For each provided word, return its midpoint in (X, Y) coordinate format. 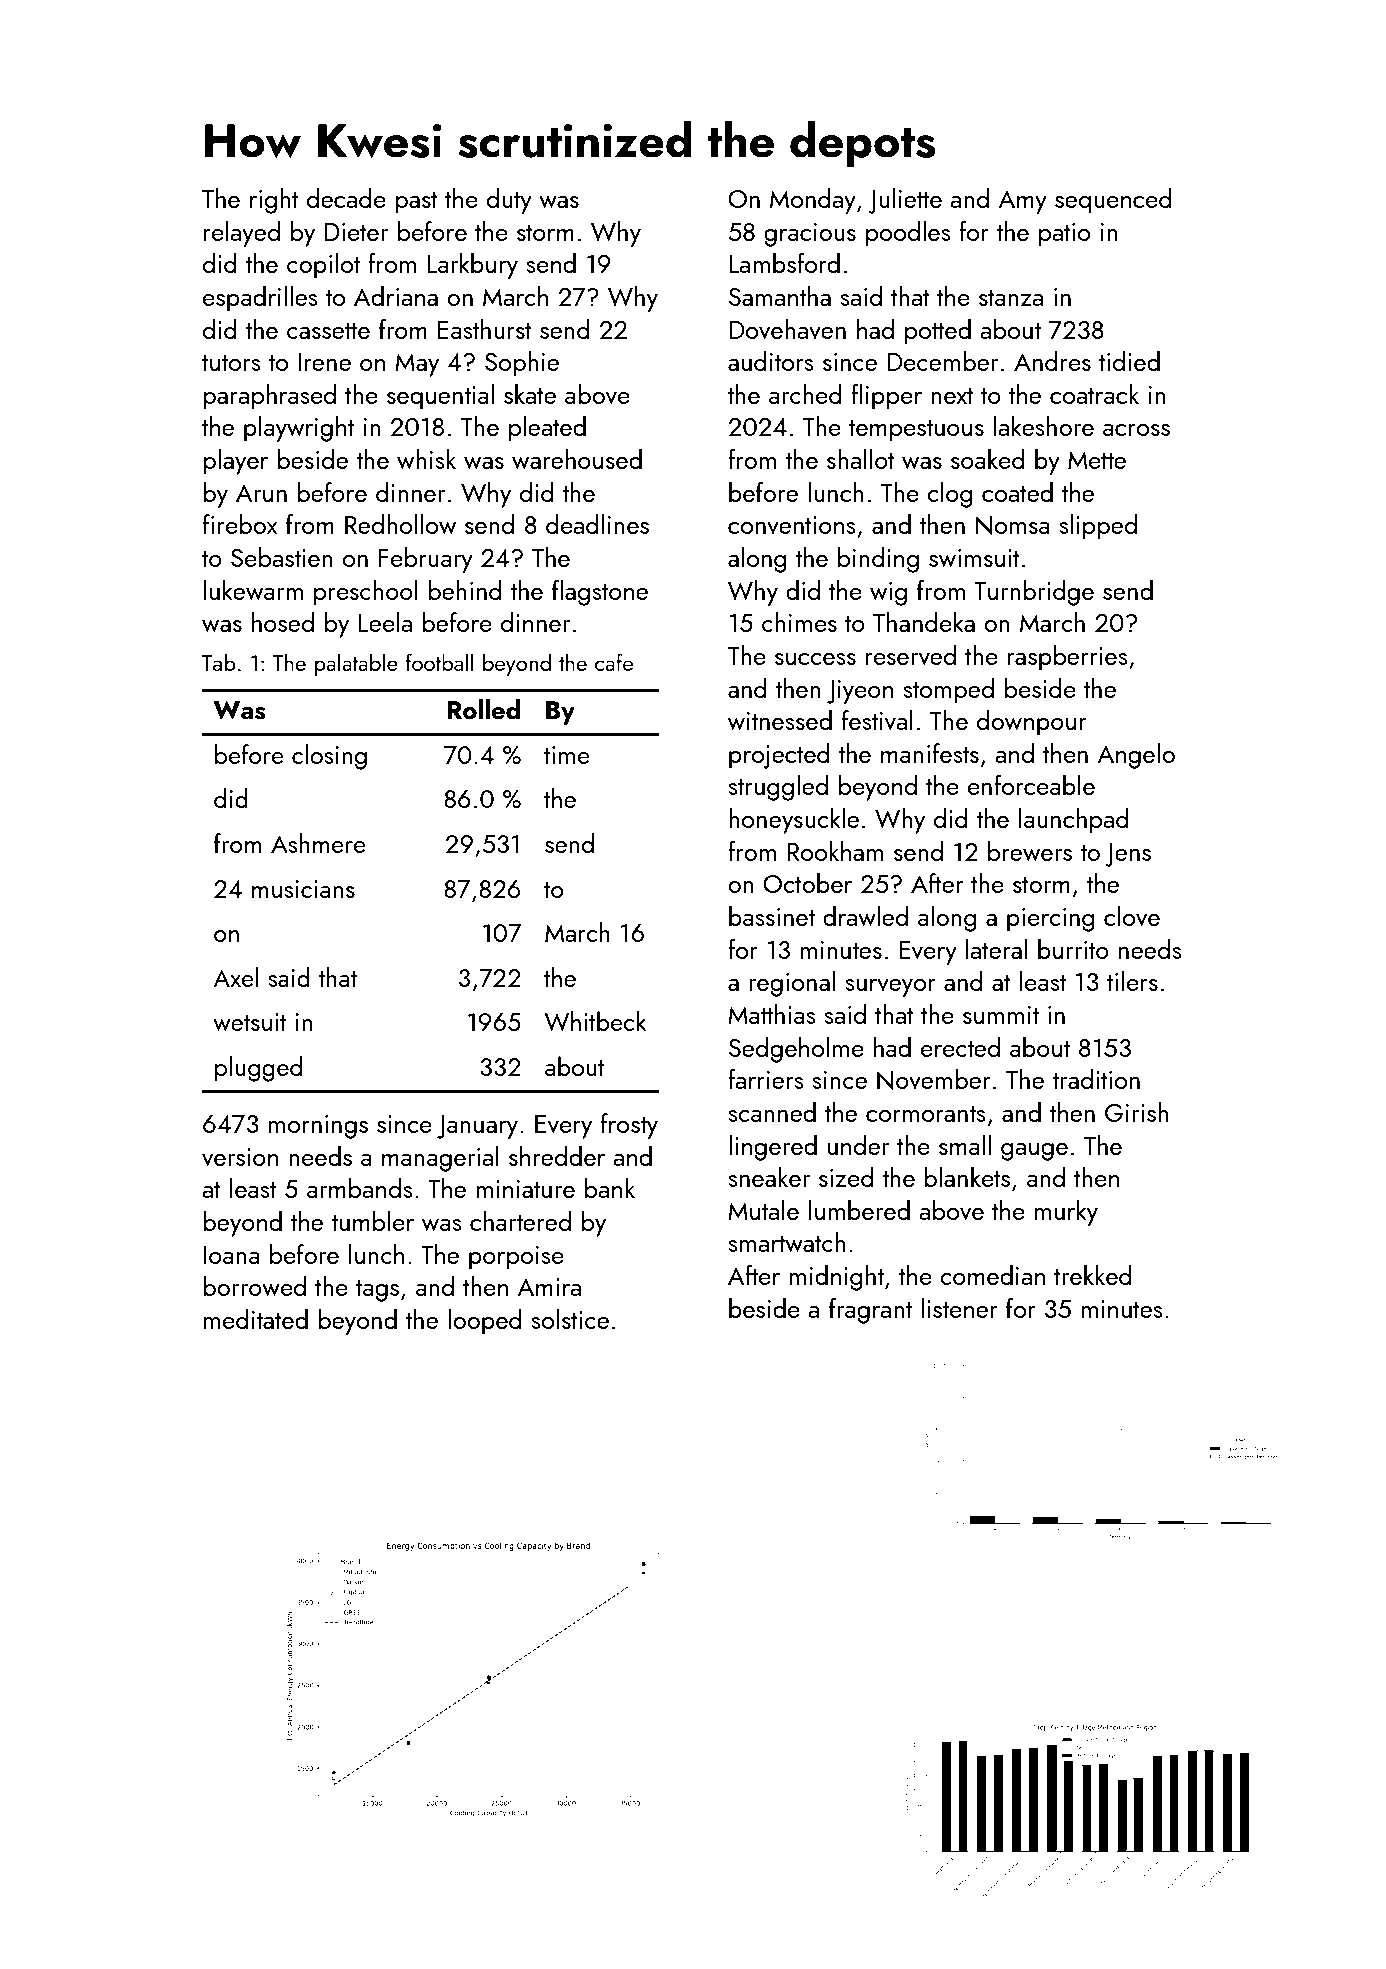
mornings (318, 1127)
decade (346, 198)
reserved (911, 655)
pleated (547, 429)
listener (960, 1308)
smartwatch (787, 1242)
